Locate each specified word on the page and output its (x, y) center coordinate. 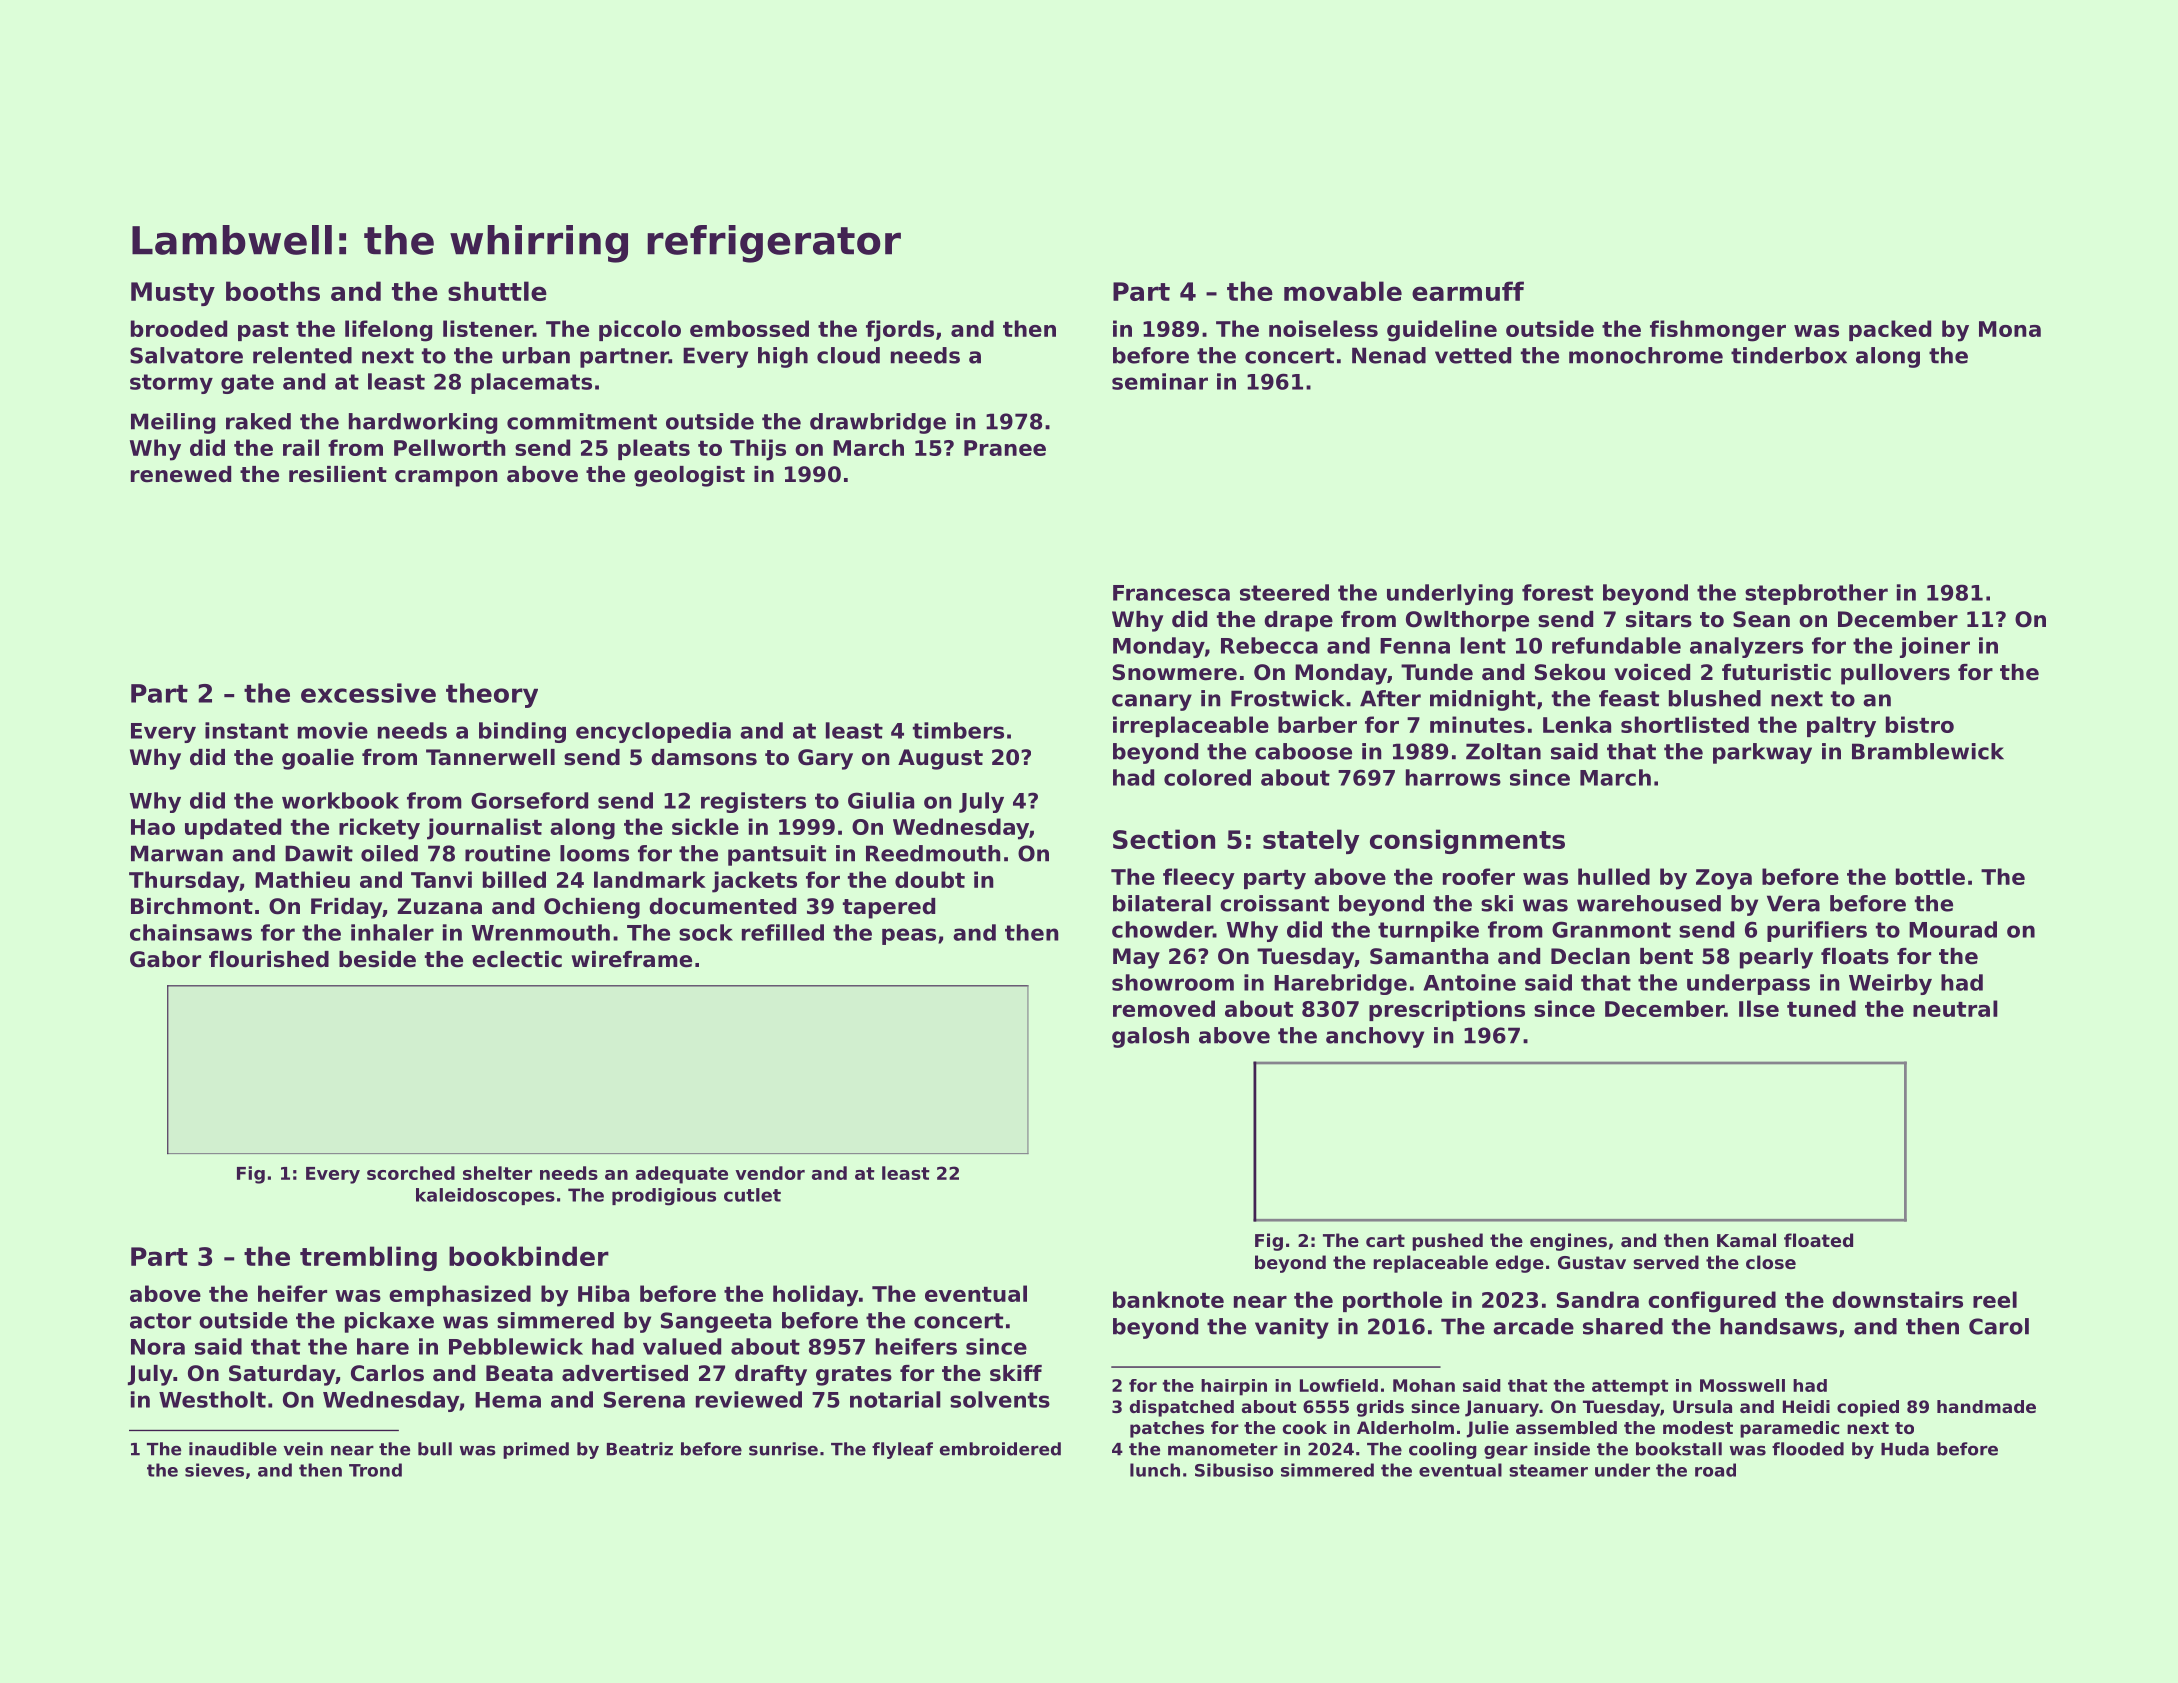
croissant (1274, 903)
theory (492, 695)
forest (1557, 592)
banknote (1168, 1299)
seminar (1160, 381)
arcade (1533, 1326)
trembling (368, 1258)
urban (536, 355)
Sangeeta (716, 1322)
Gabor (165, 959)
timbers (958, 730)
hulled (1614, 876)
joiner (1935, 647)
